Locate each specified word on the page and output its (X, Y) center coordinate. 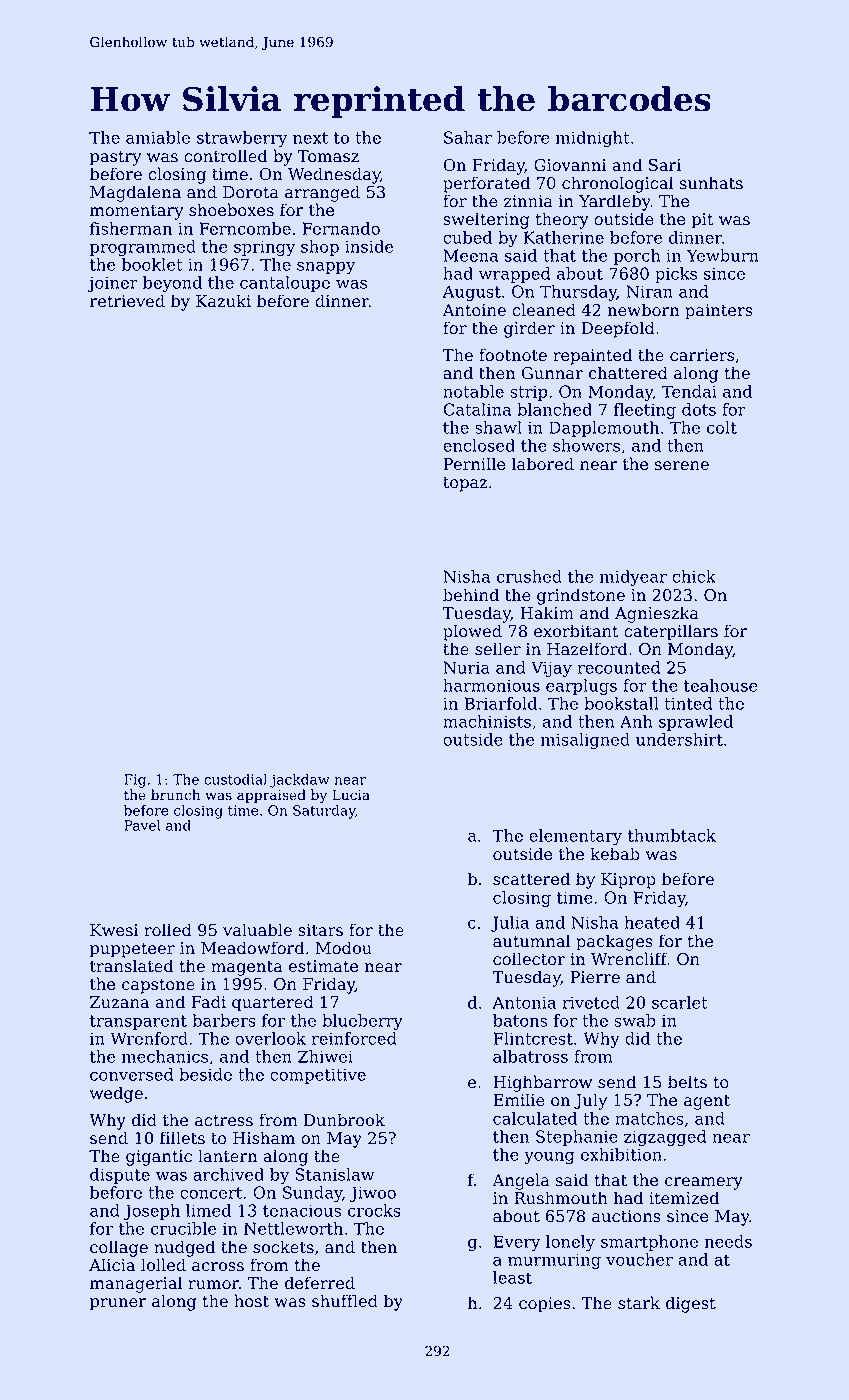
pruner (118, 1304)
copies (545, 1305)
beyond (172, 284)
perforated (486, 184)
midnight (593, 139)
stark (639, 1303)
